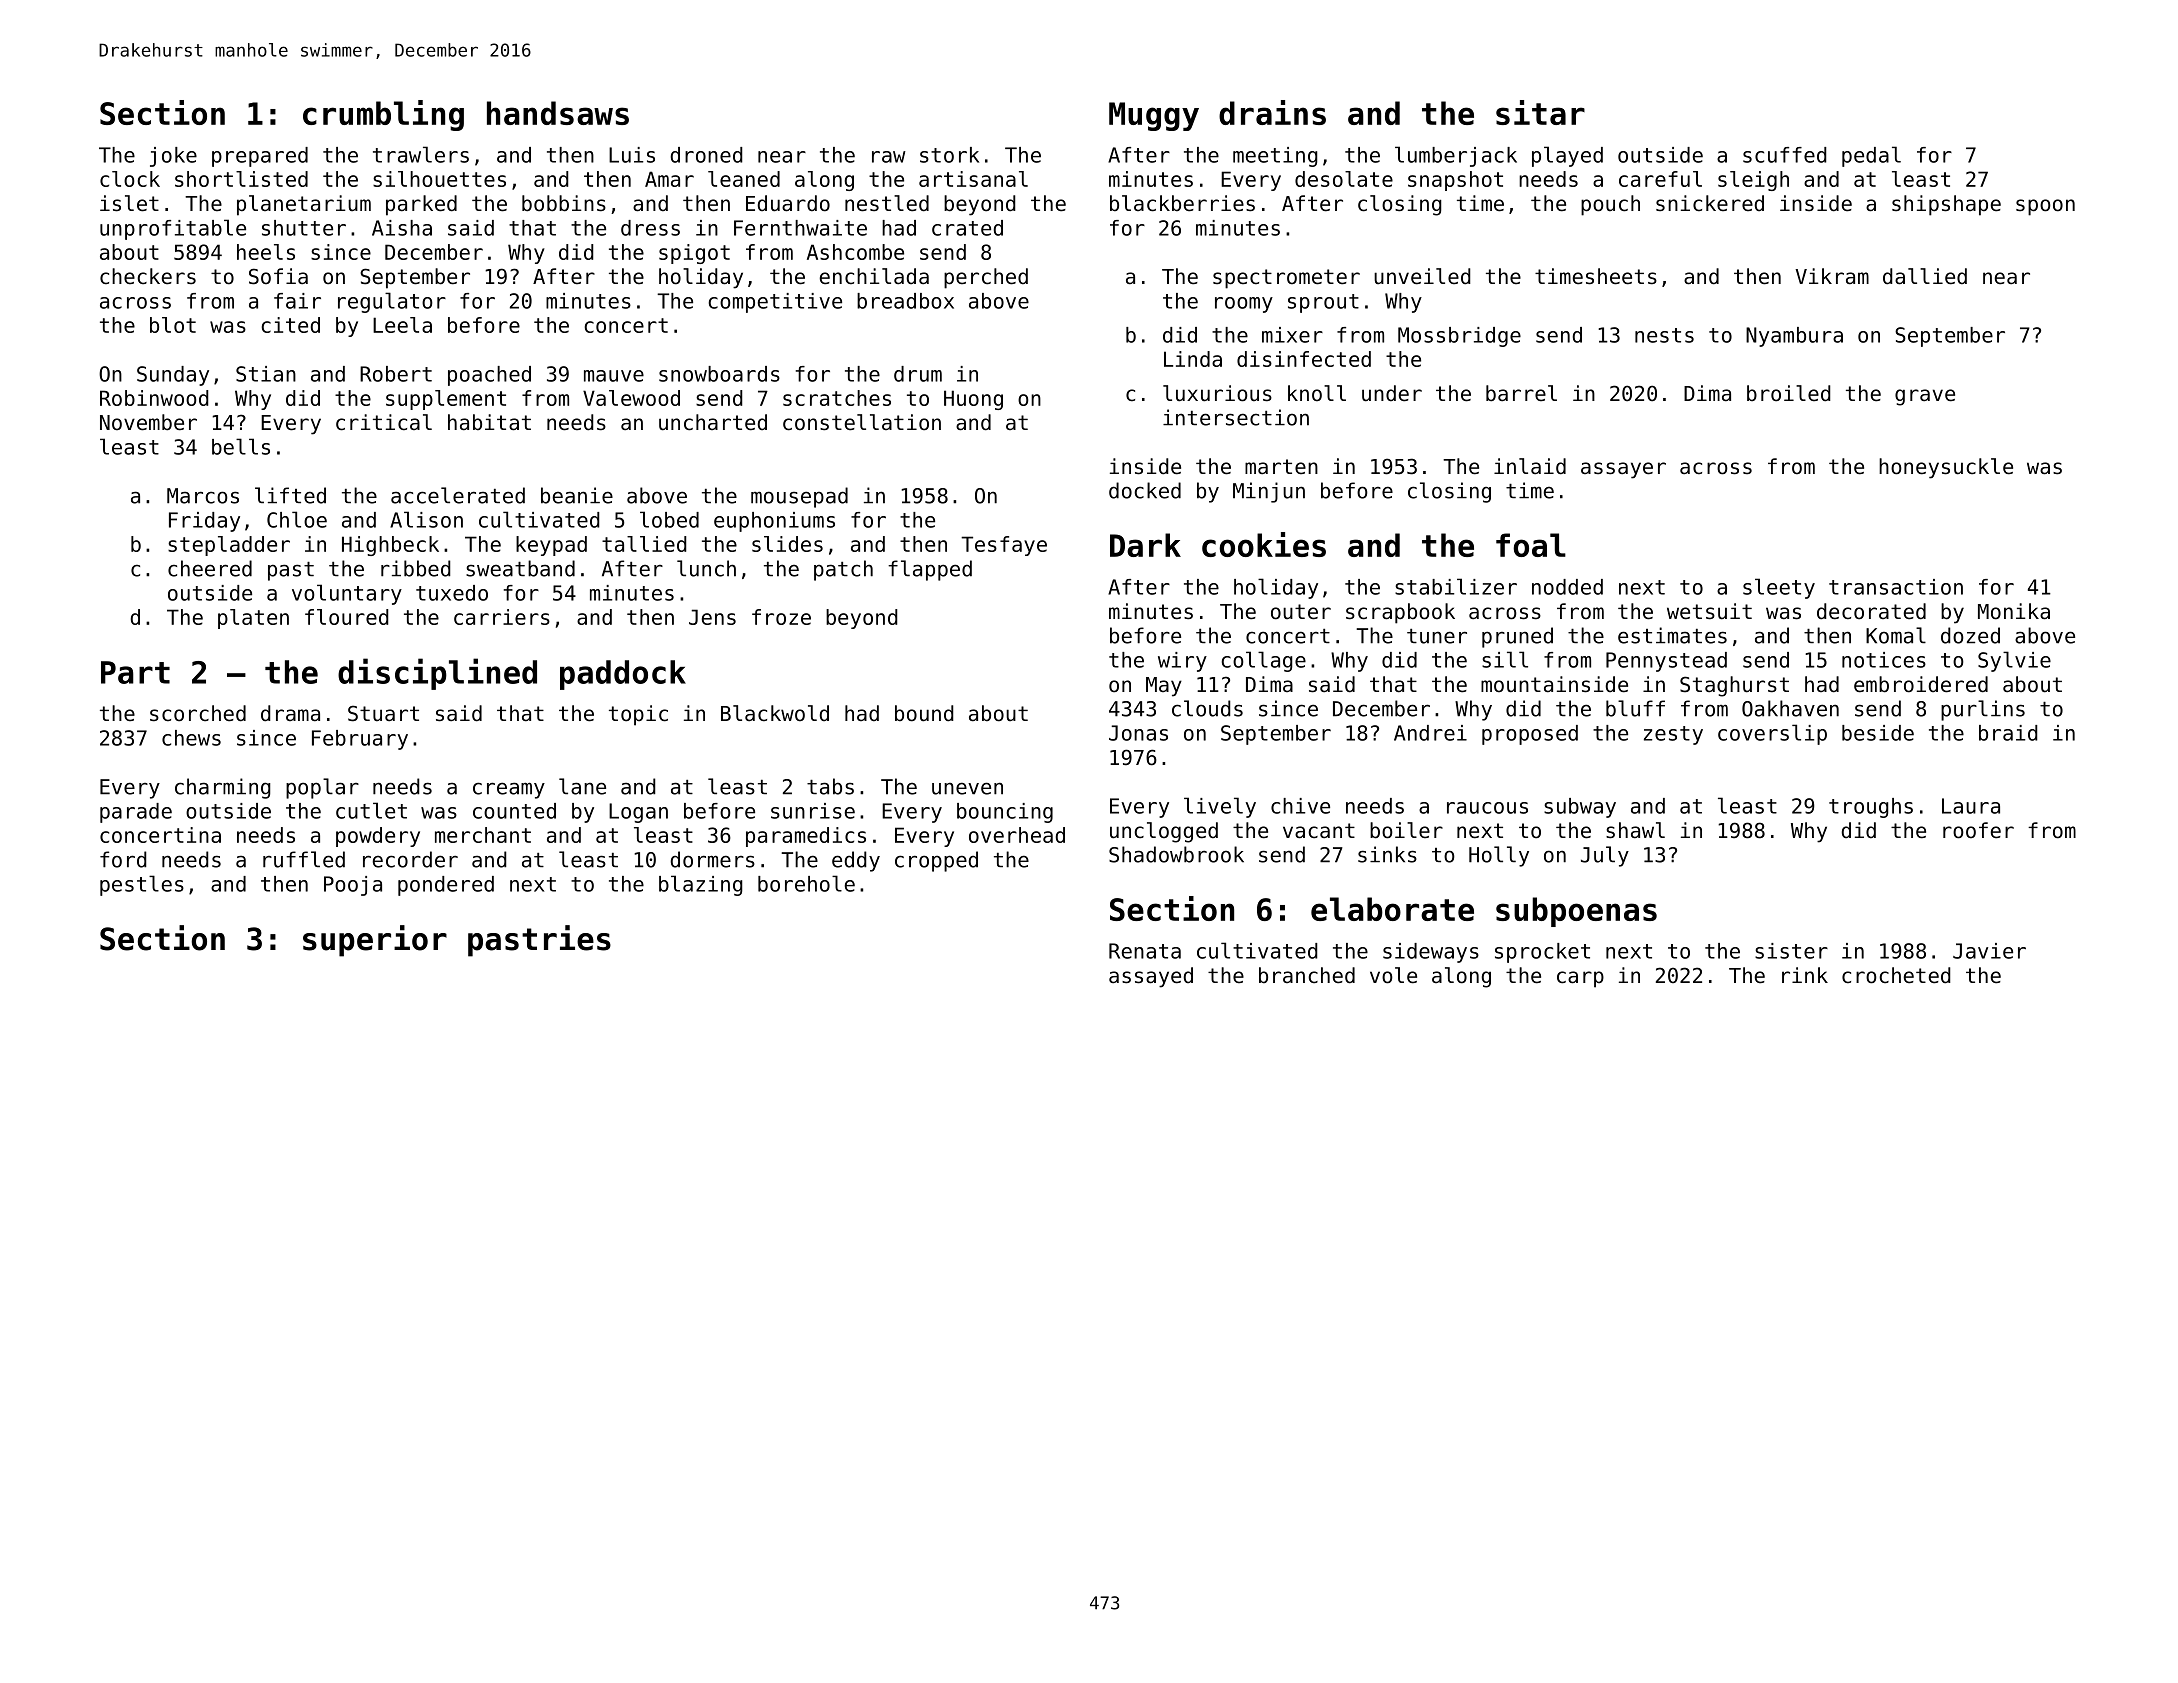 Image resolution: width=2178 pixels, height=1683 pixels. What do you see at coordinates (353, 886) in the screenshot?
I see `Pooja` at bounding box center [353, 886].
